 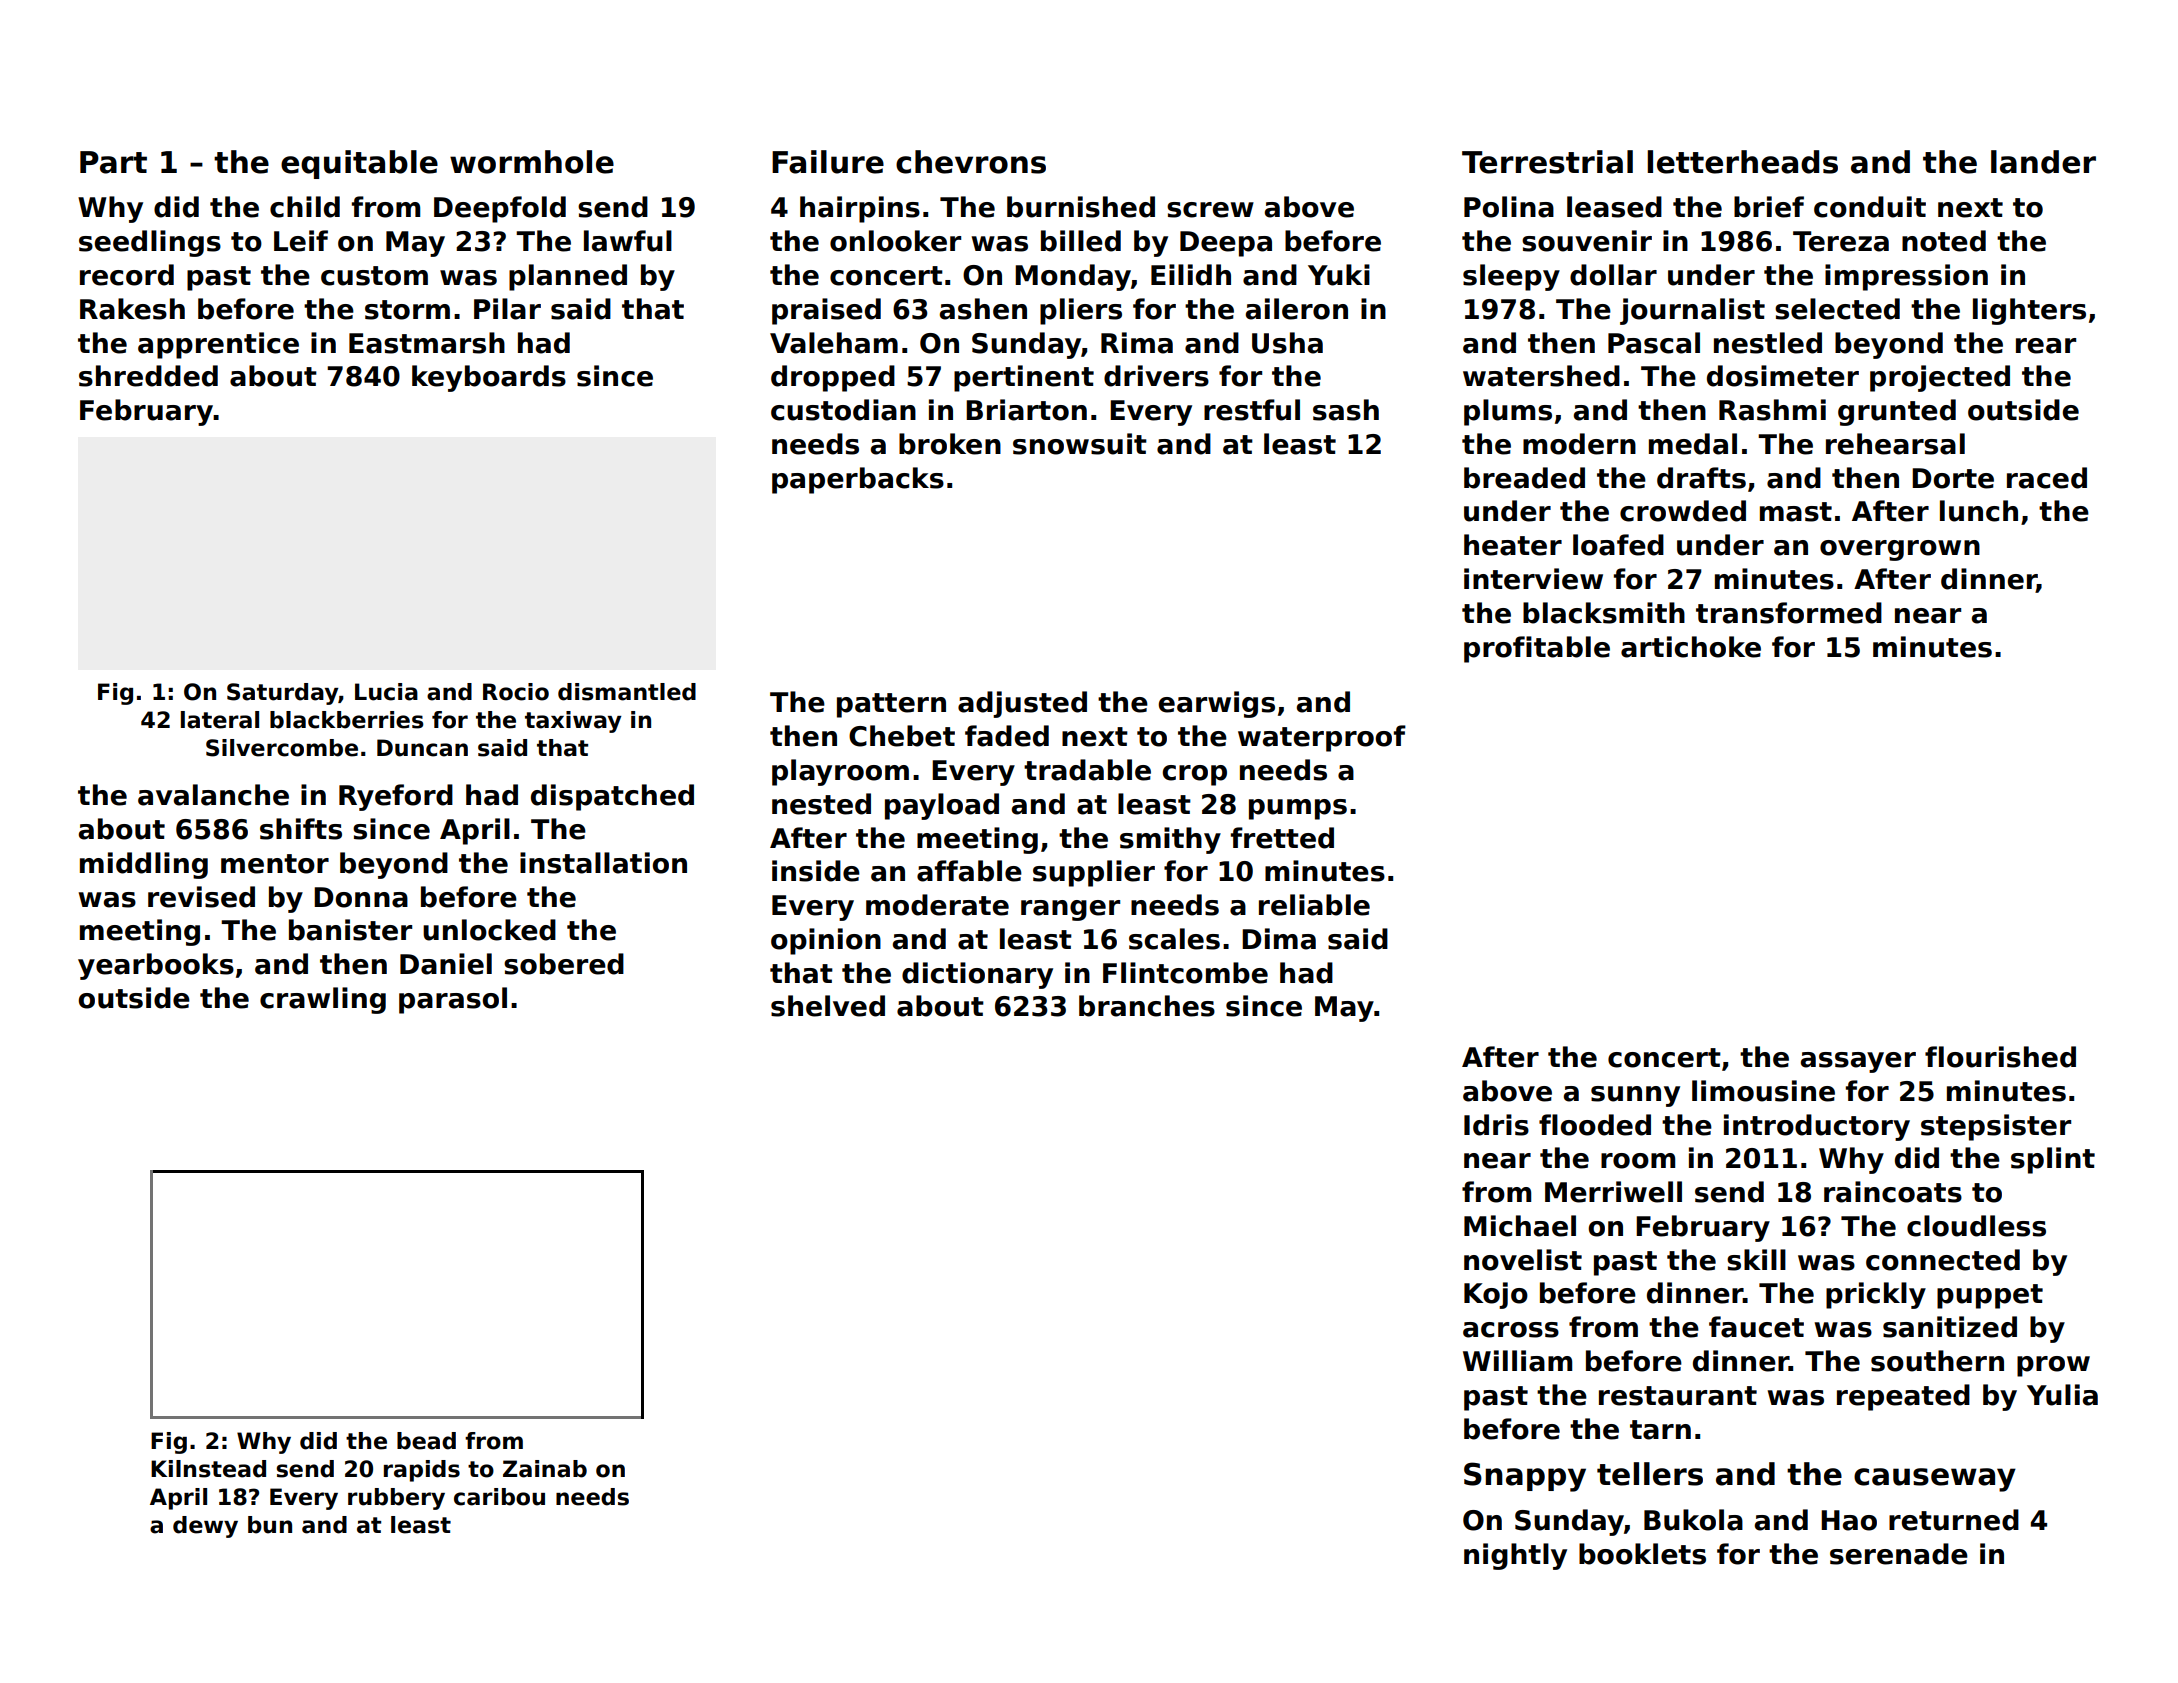 What do you see at coordinates (1147, 1006) in the screenshot?
I see `branches` at bounding box center [1147, 1006].
